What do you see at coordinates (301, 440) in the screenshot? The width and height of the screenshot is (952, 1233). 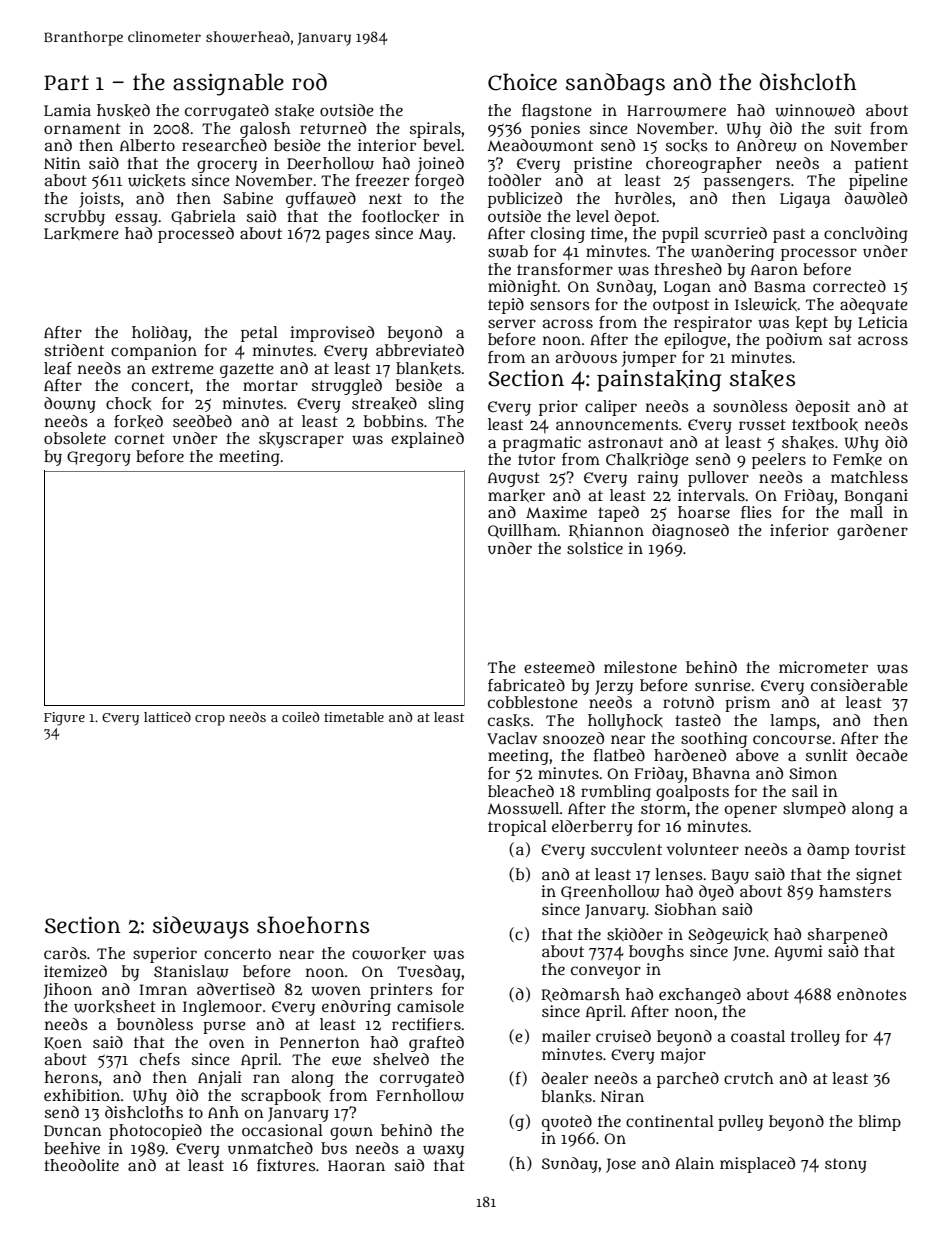 I see `skyscraper` at bounding box center [301, 440].
